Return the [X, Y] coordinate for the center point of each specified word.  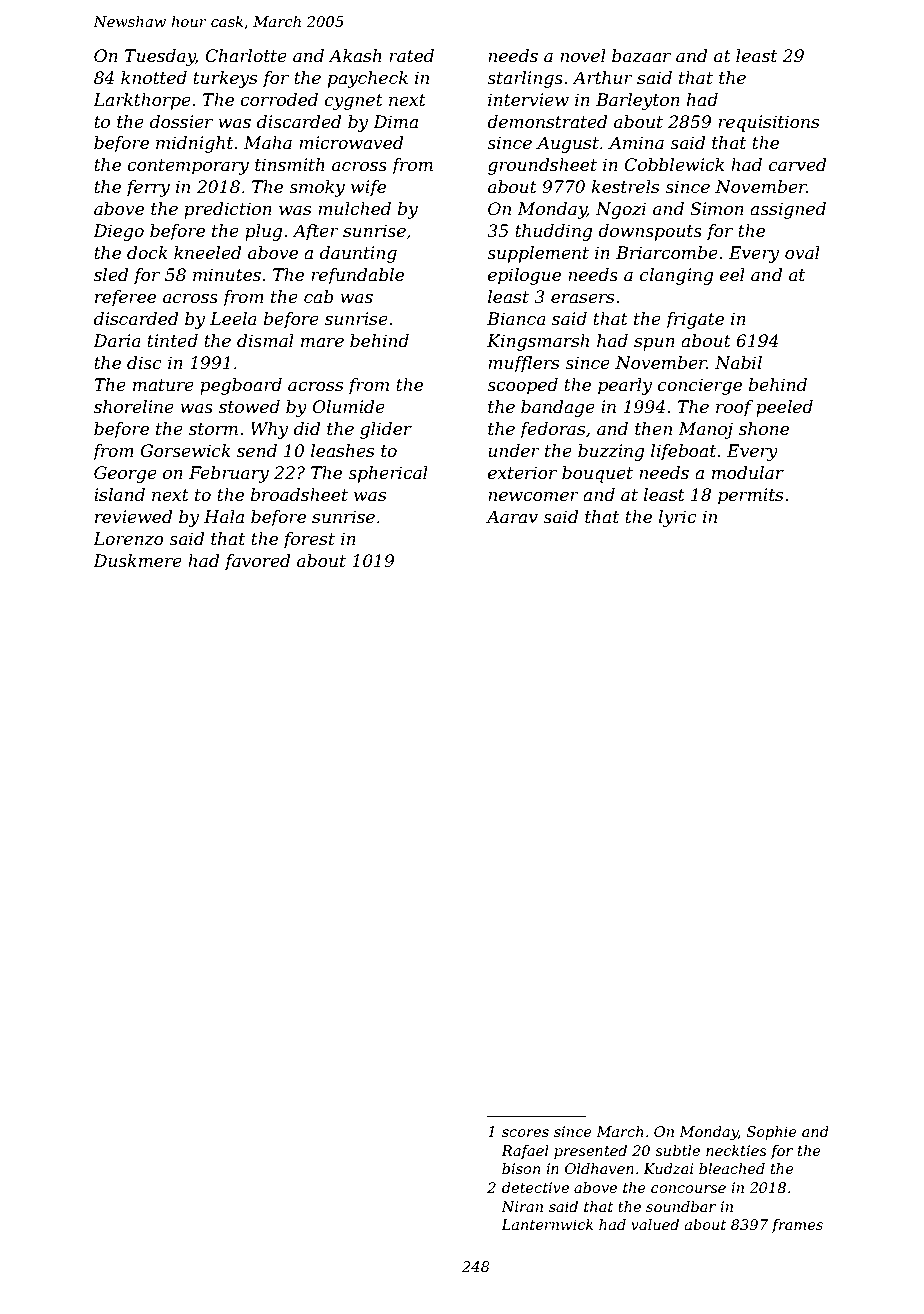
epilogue [524, 276]
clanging [676, 276]
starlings [525, 79]
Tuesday [160, 57]
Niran [522, 1206]
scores [525, 1133]
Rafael [525, 1152]
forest [309, 540]
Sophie [772, 1133]
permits [750, 496]
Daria [117, 340]
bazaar [641, 56]
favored [257, 562]
